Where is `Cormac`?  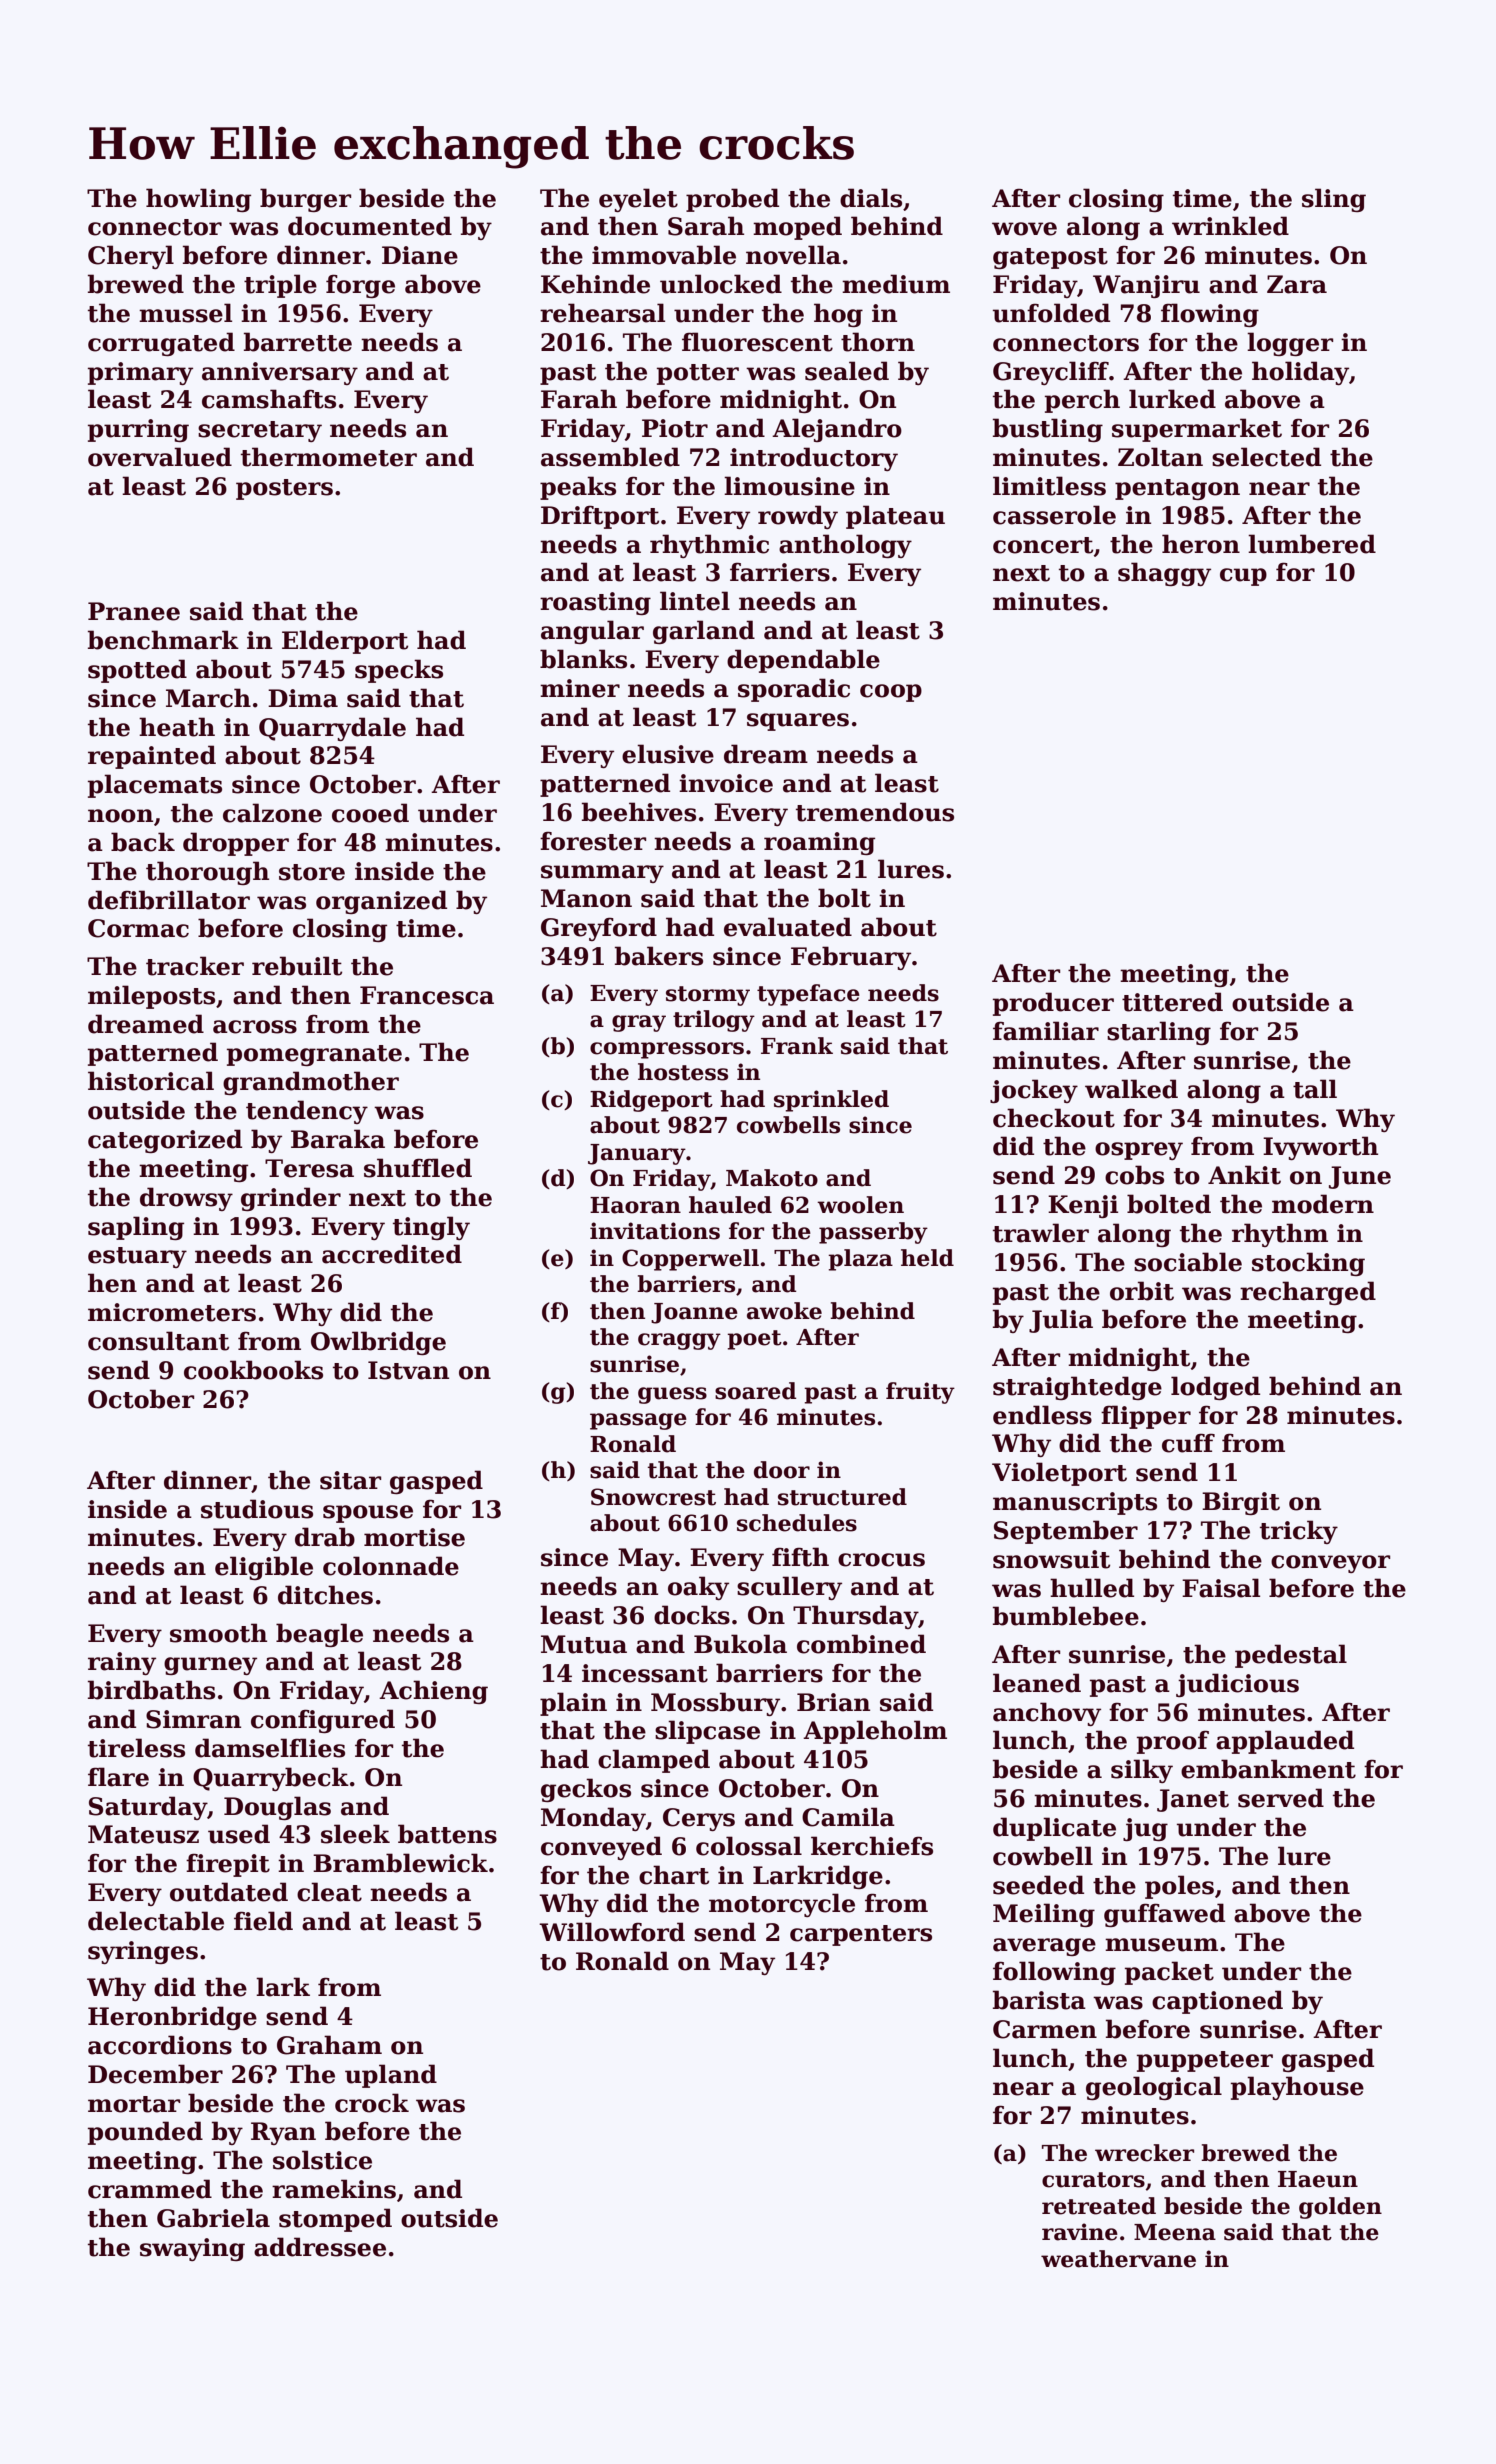
Cormac is located at coordinates (138, 928).
